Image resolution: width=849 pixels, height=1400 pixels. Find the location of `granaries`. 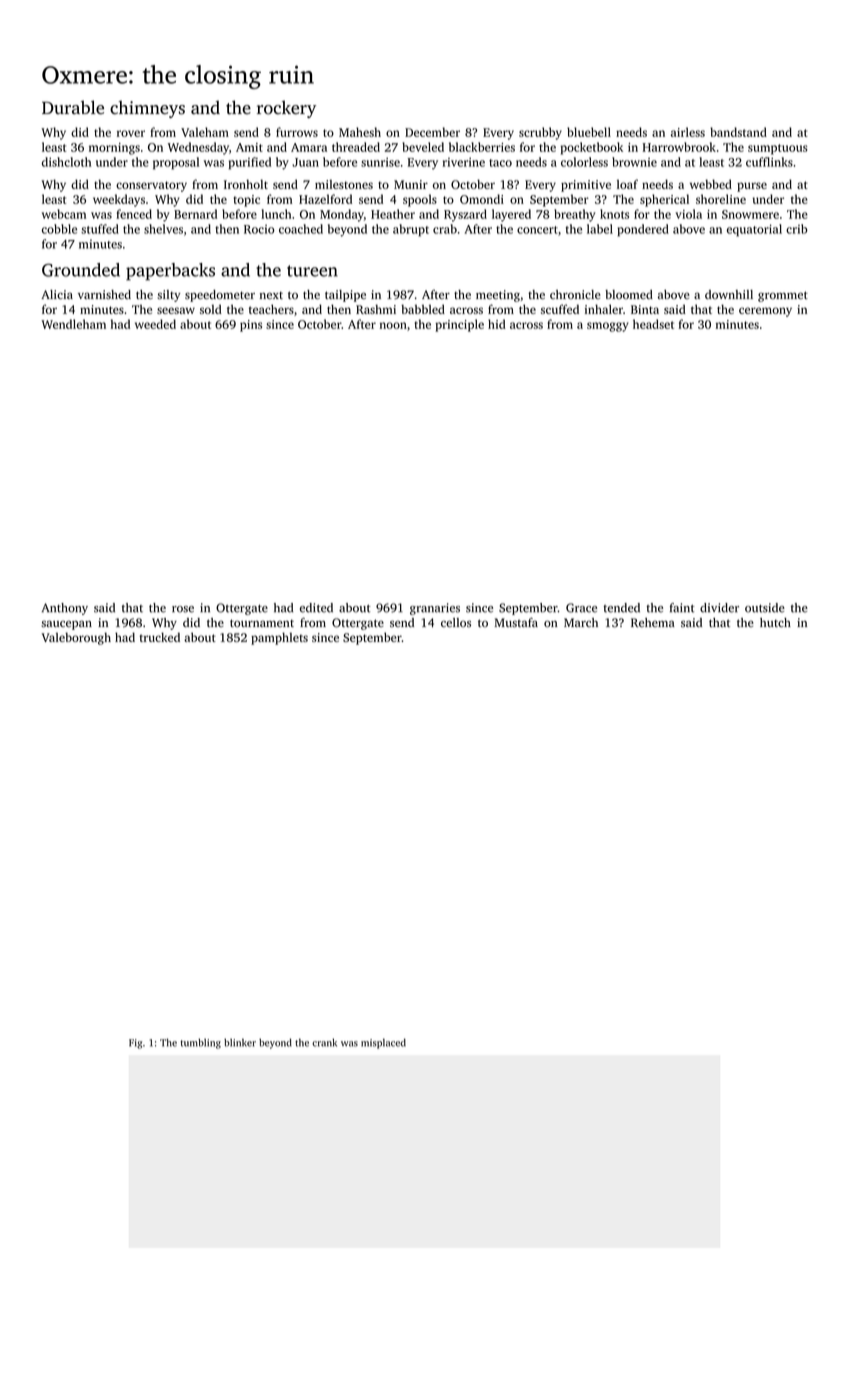

granaries is located at coordinates (435, 609).
